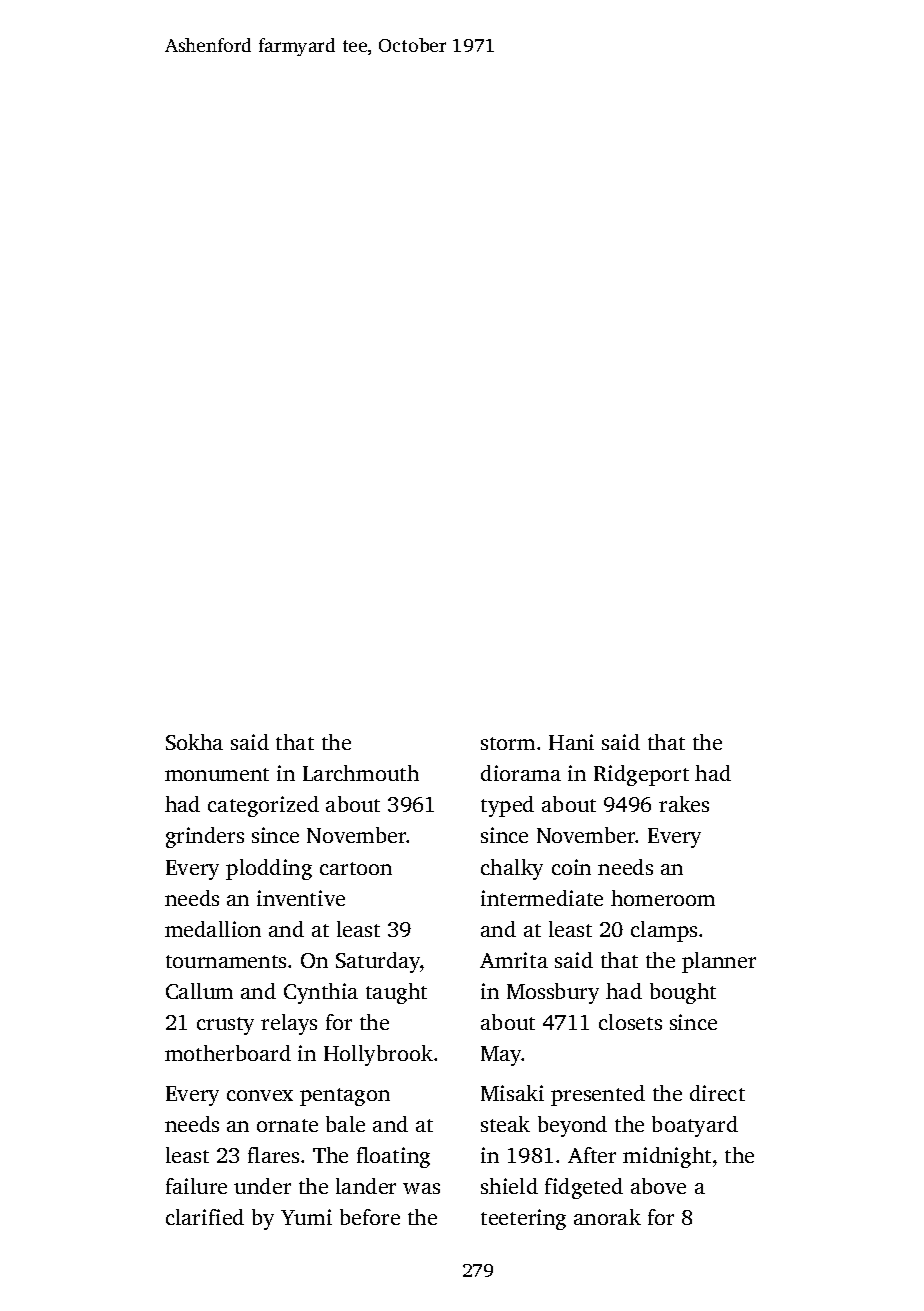 This document has width=924, height=1311. I want to click on teetering, so click(523, 1219).
